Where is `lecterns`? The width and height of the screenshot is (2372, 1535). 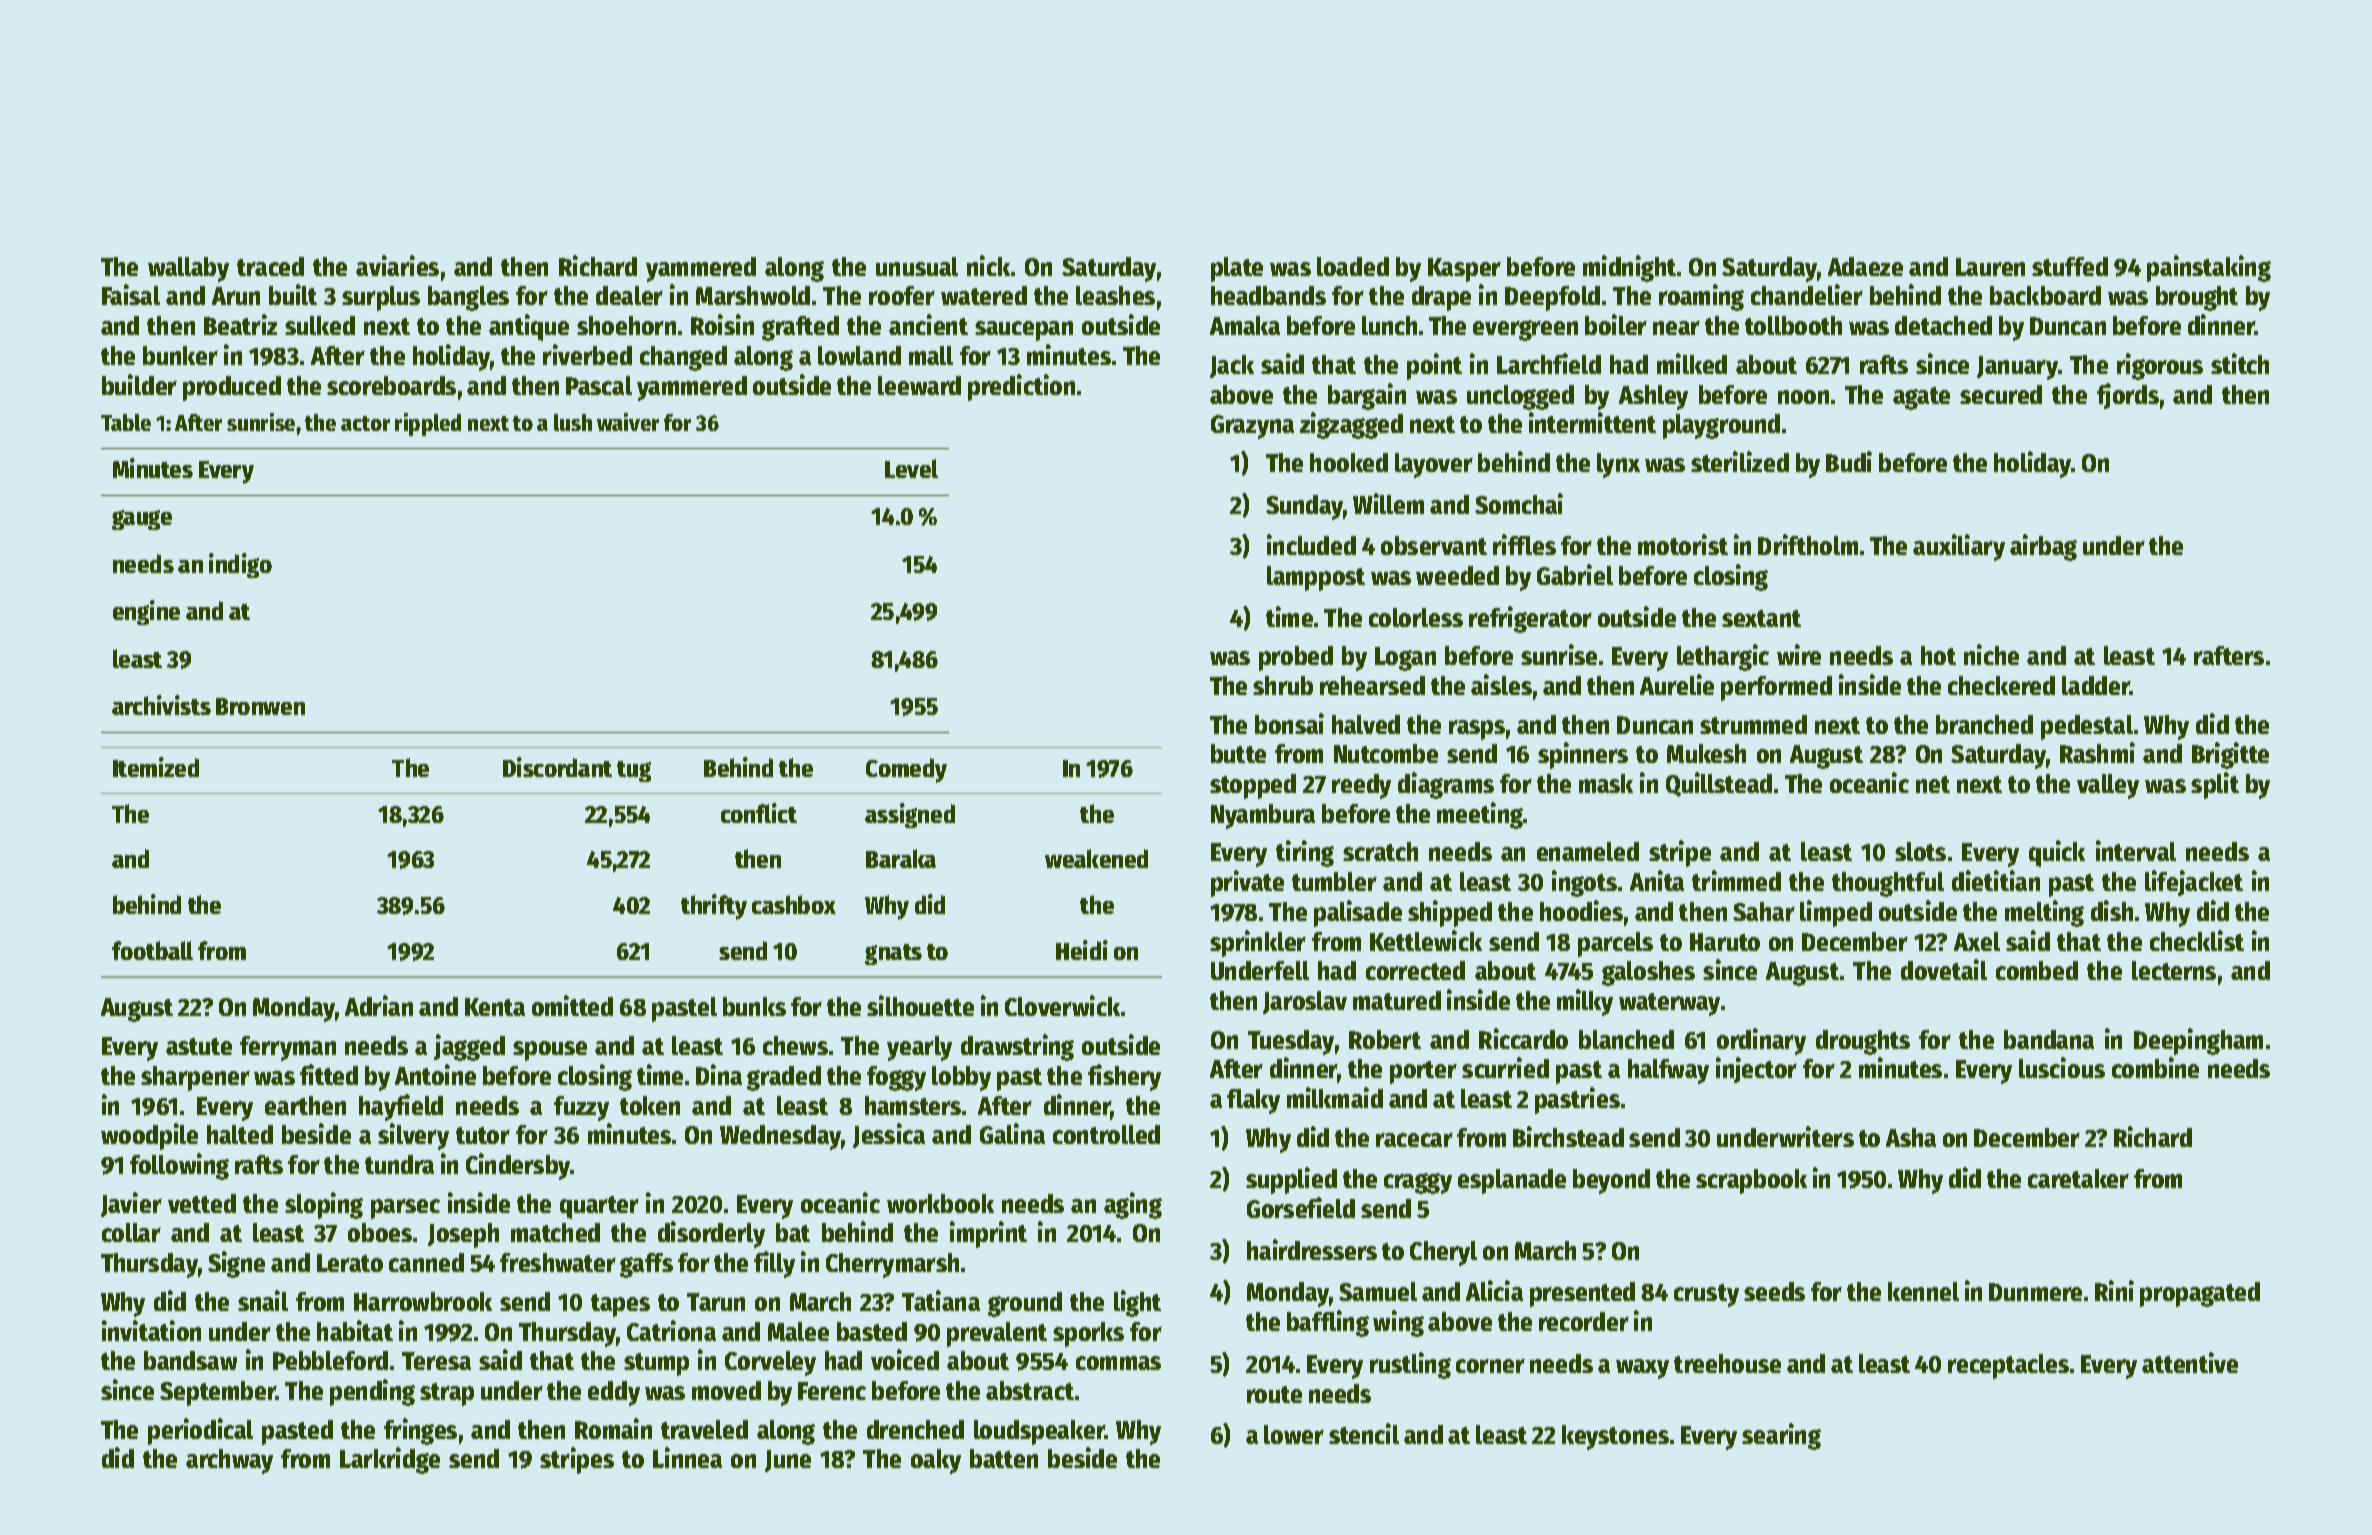
lecterns is located at coordinates (2174, 970).
